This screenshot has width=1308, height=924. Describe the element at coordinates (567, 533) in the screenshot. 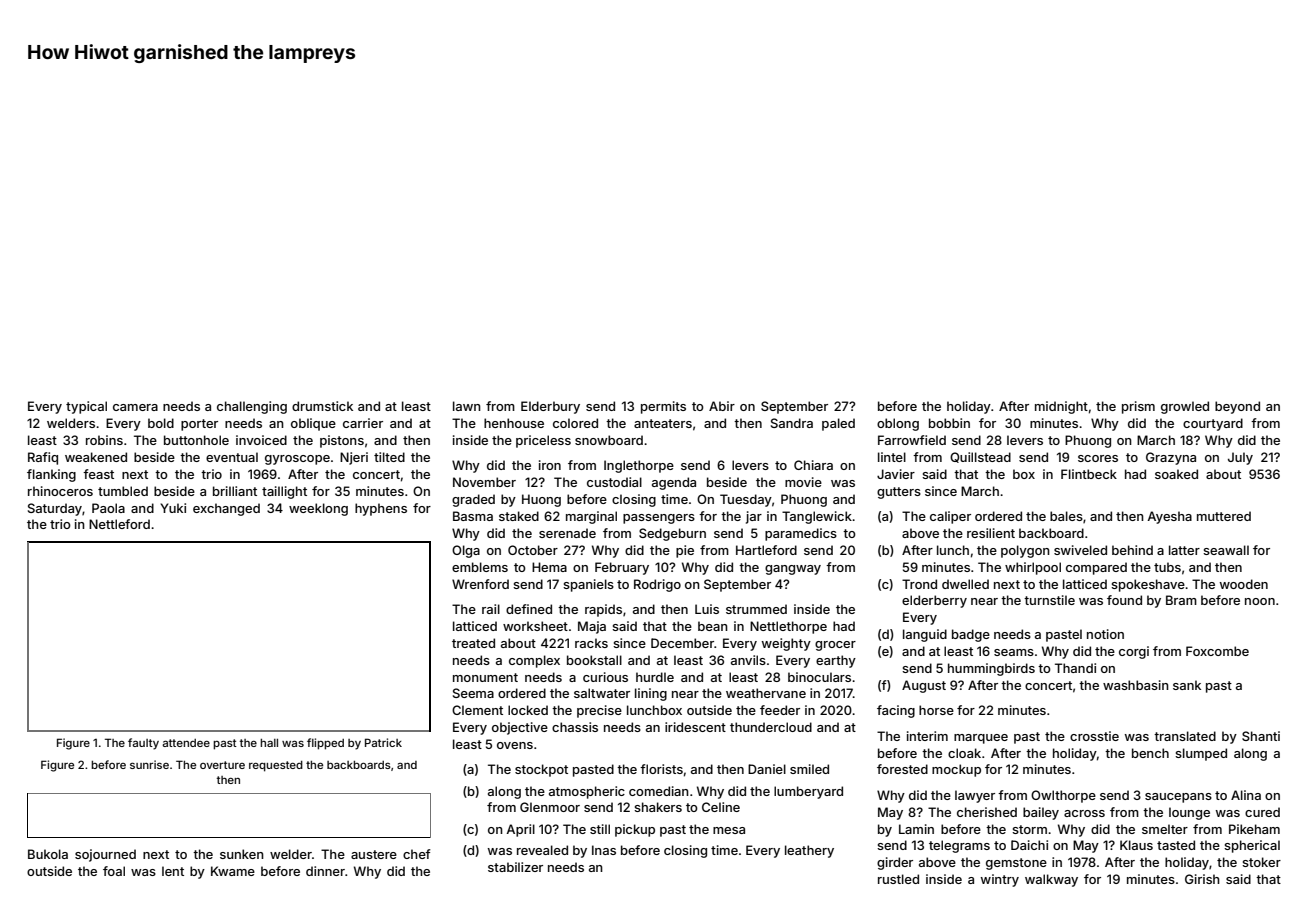

I see `serenade` at that location.
